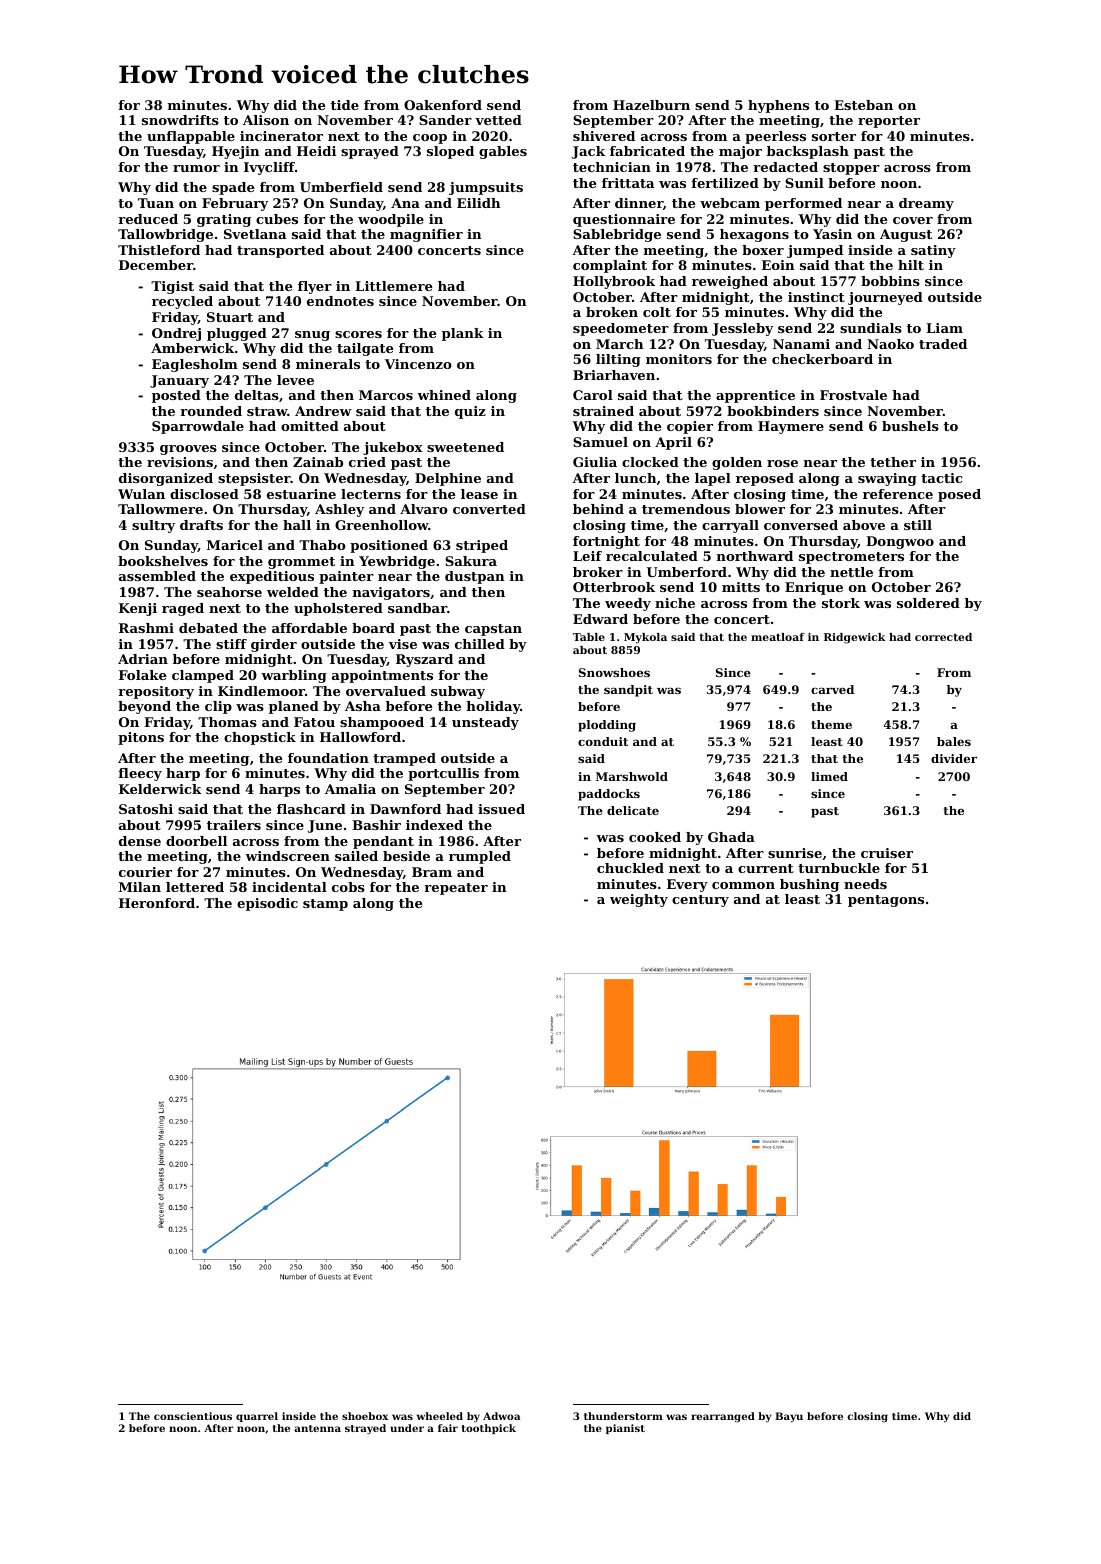 The width and height of the screenshot is (1101, 1564). What do you see at coordinates (257, 1417) in the screenshot?
I see `quarrel` at bounding box center [257, 1417].
